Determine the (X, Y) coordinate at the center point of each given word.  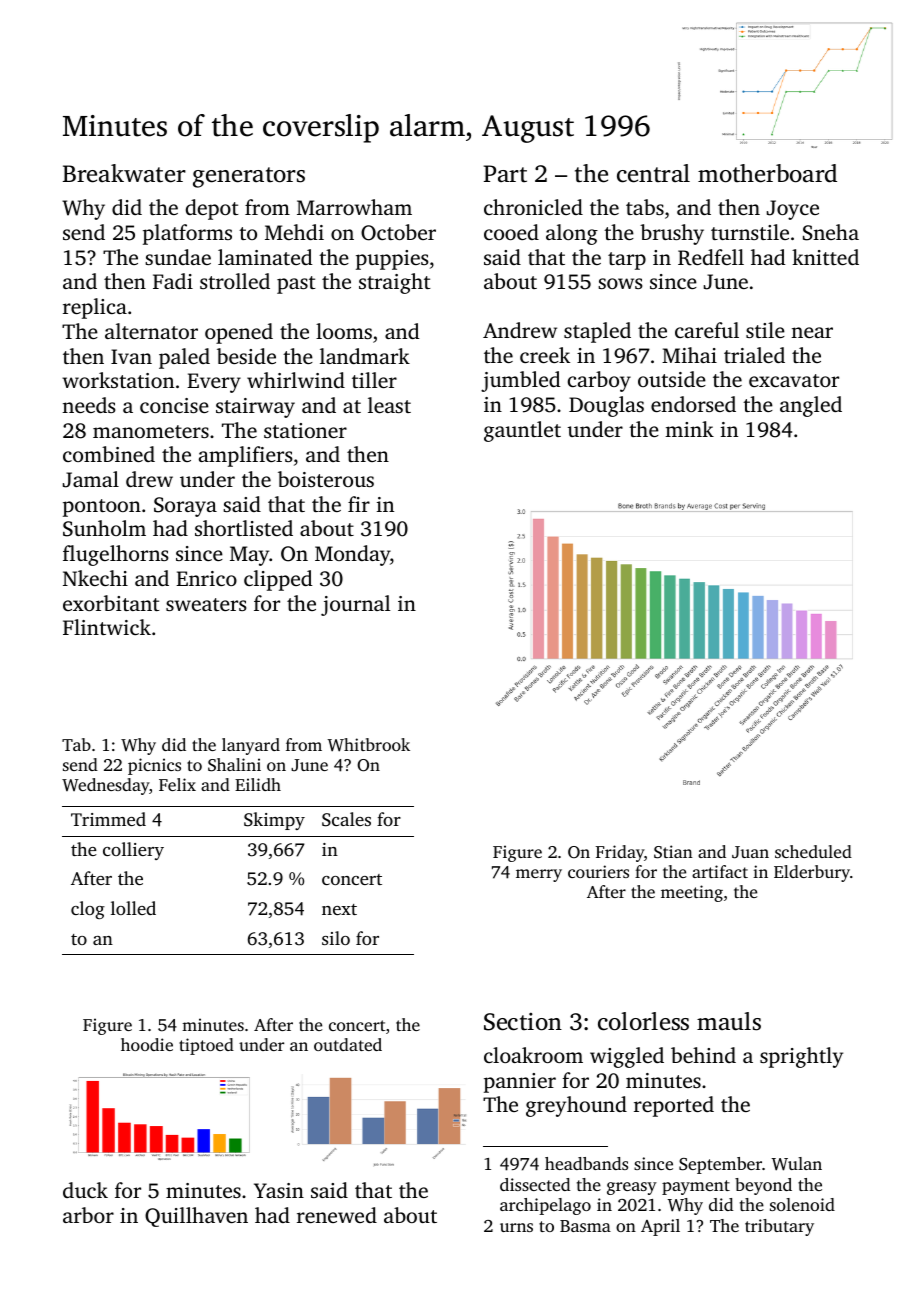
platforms (187, 234)
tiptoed (206, 1046)
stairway (255, 408)
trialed (754, 355)
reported (674, 1106)
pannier (520, 1083)
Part (505, 174)
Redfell (711, 257)
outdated (348, 1044)
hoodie (147, 1044)
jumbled (521, 381)
